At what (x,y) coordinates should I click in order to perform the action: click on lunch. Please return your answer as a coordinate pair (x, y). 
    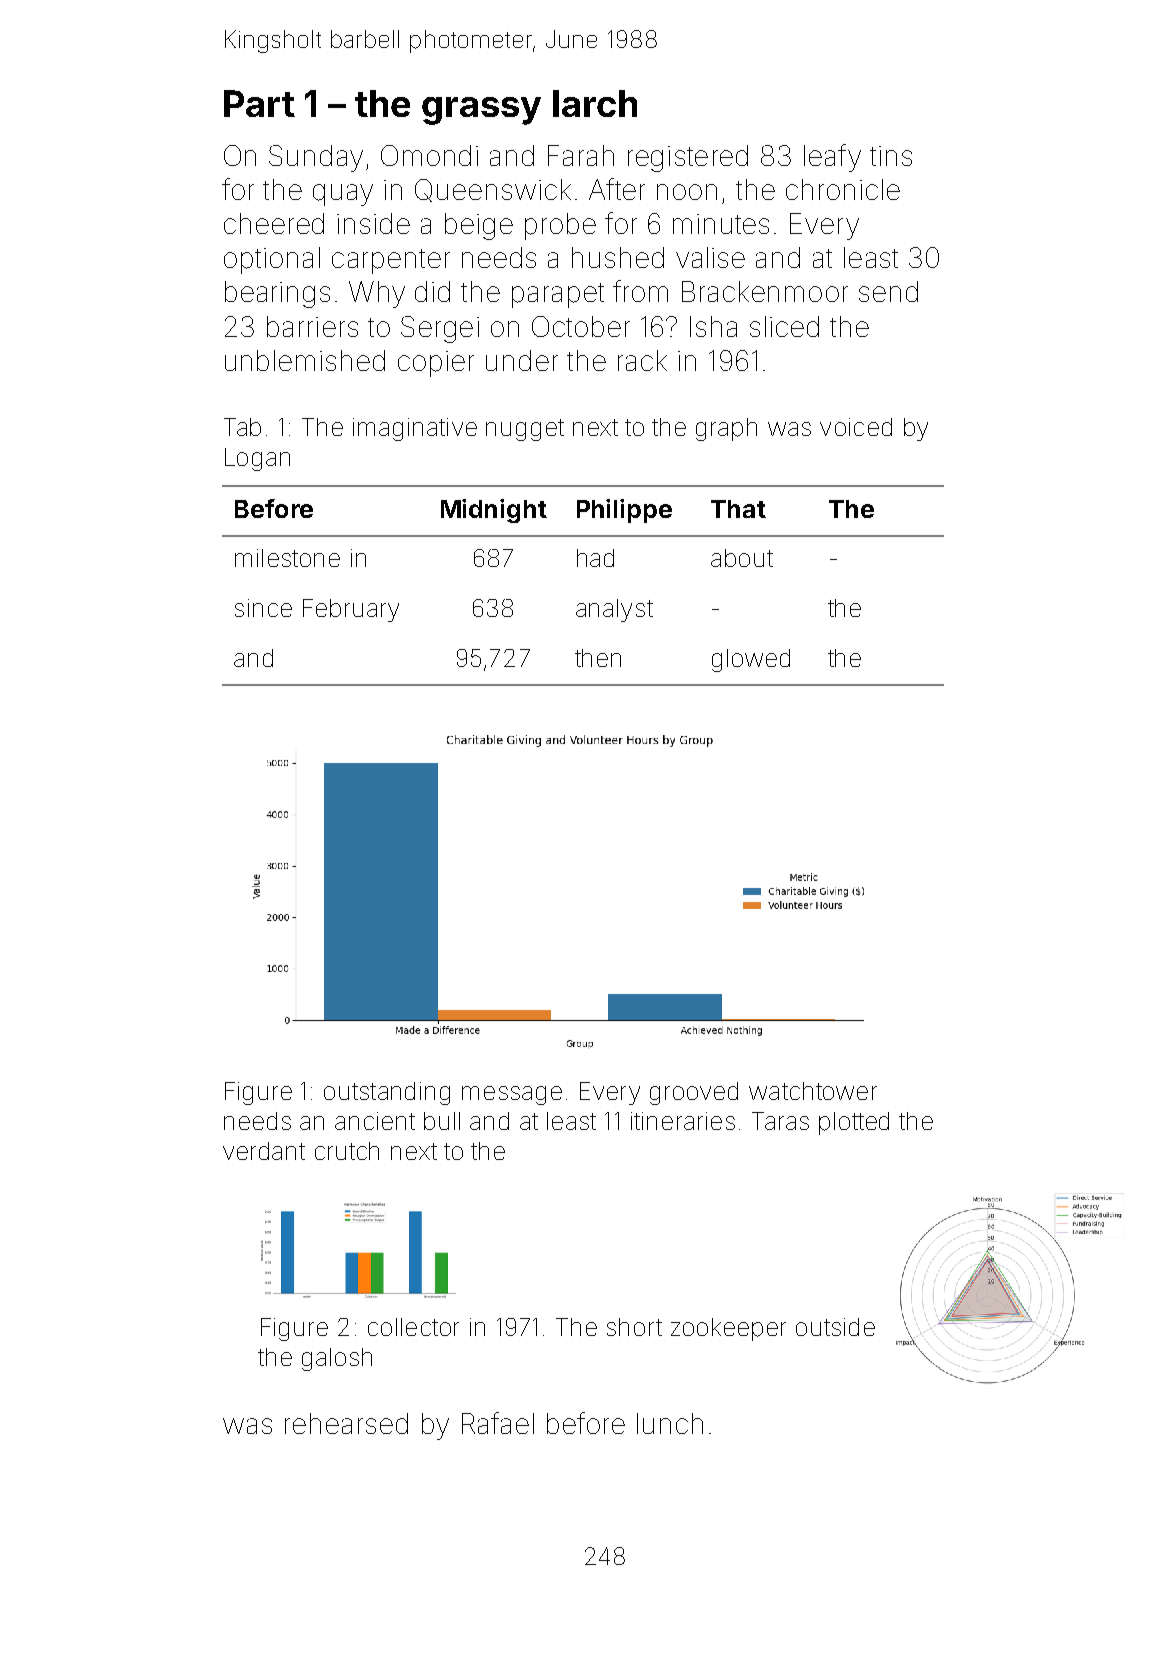
    Looking at the image, I should click on (670, 1423).
